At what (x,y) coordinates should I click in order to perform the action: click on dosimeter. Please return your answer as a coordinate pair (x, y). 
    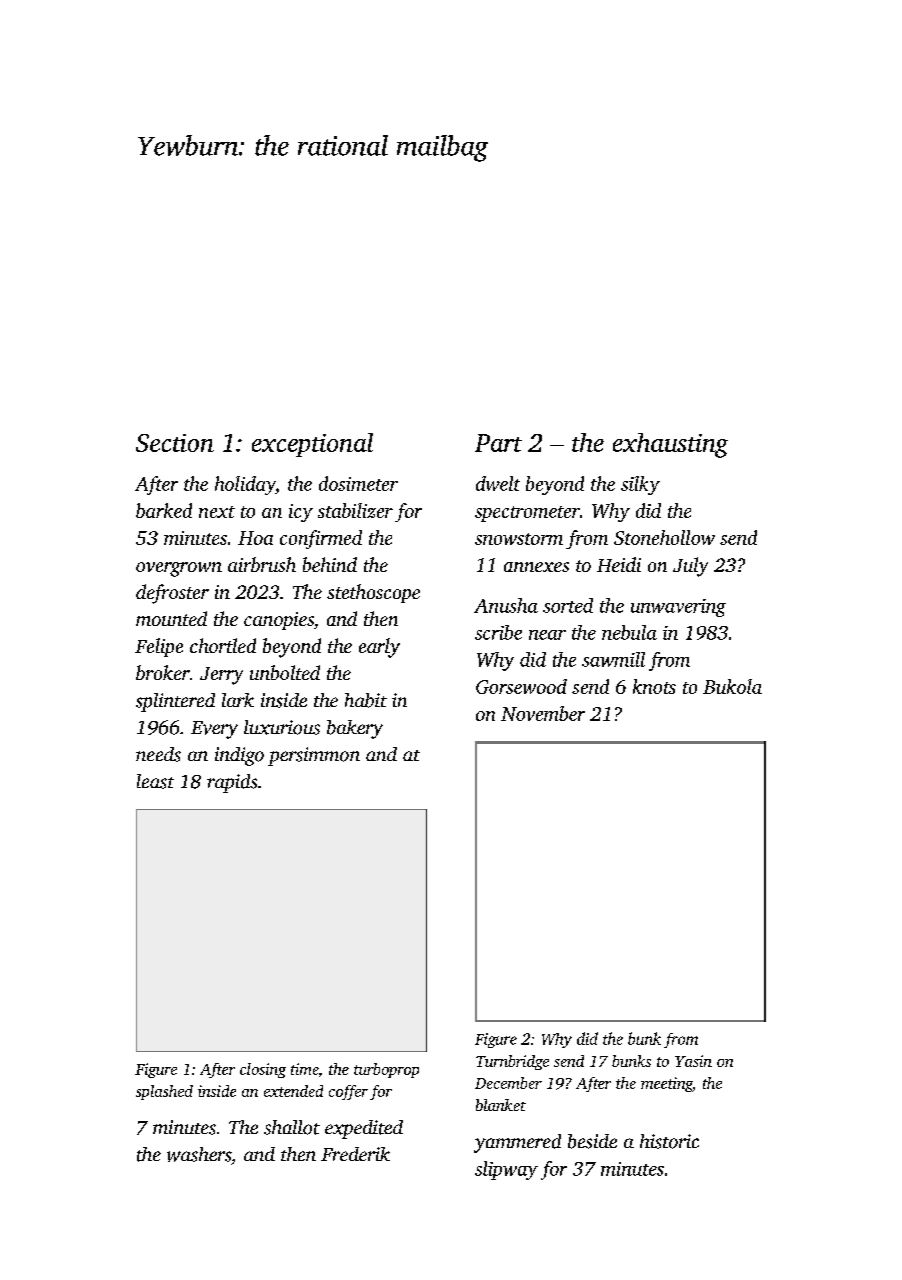
    Looking at the image, I should click on (358, 483).
